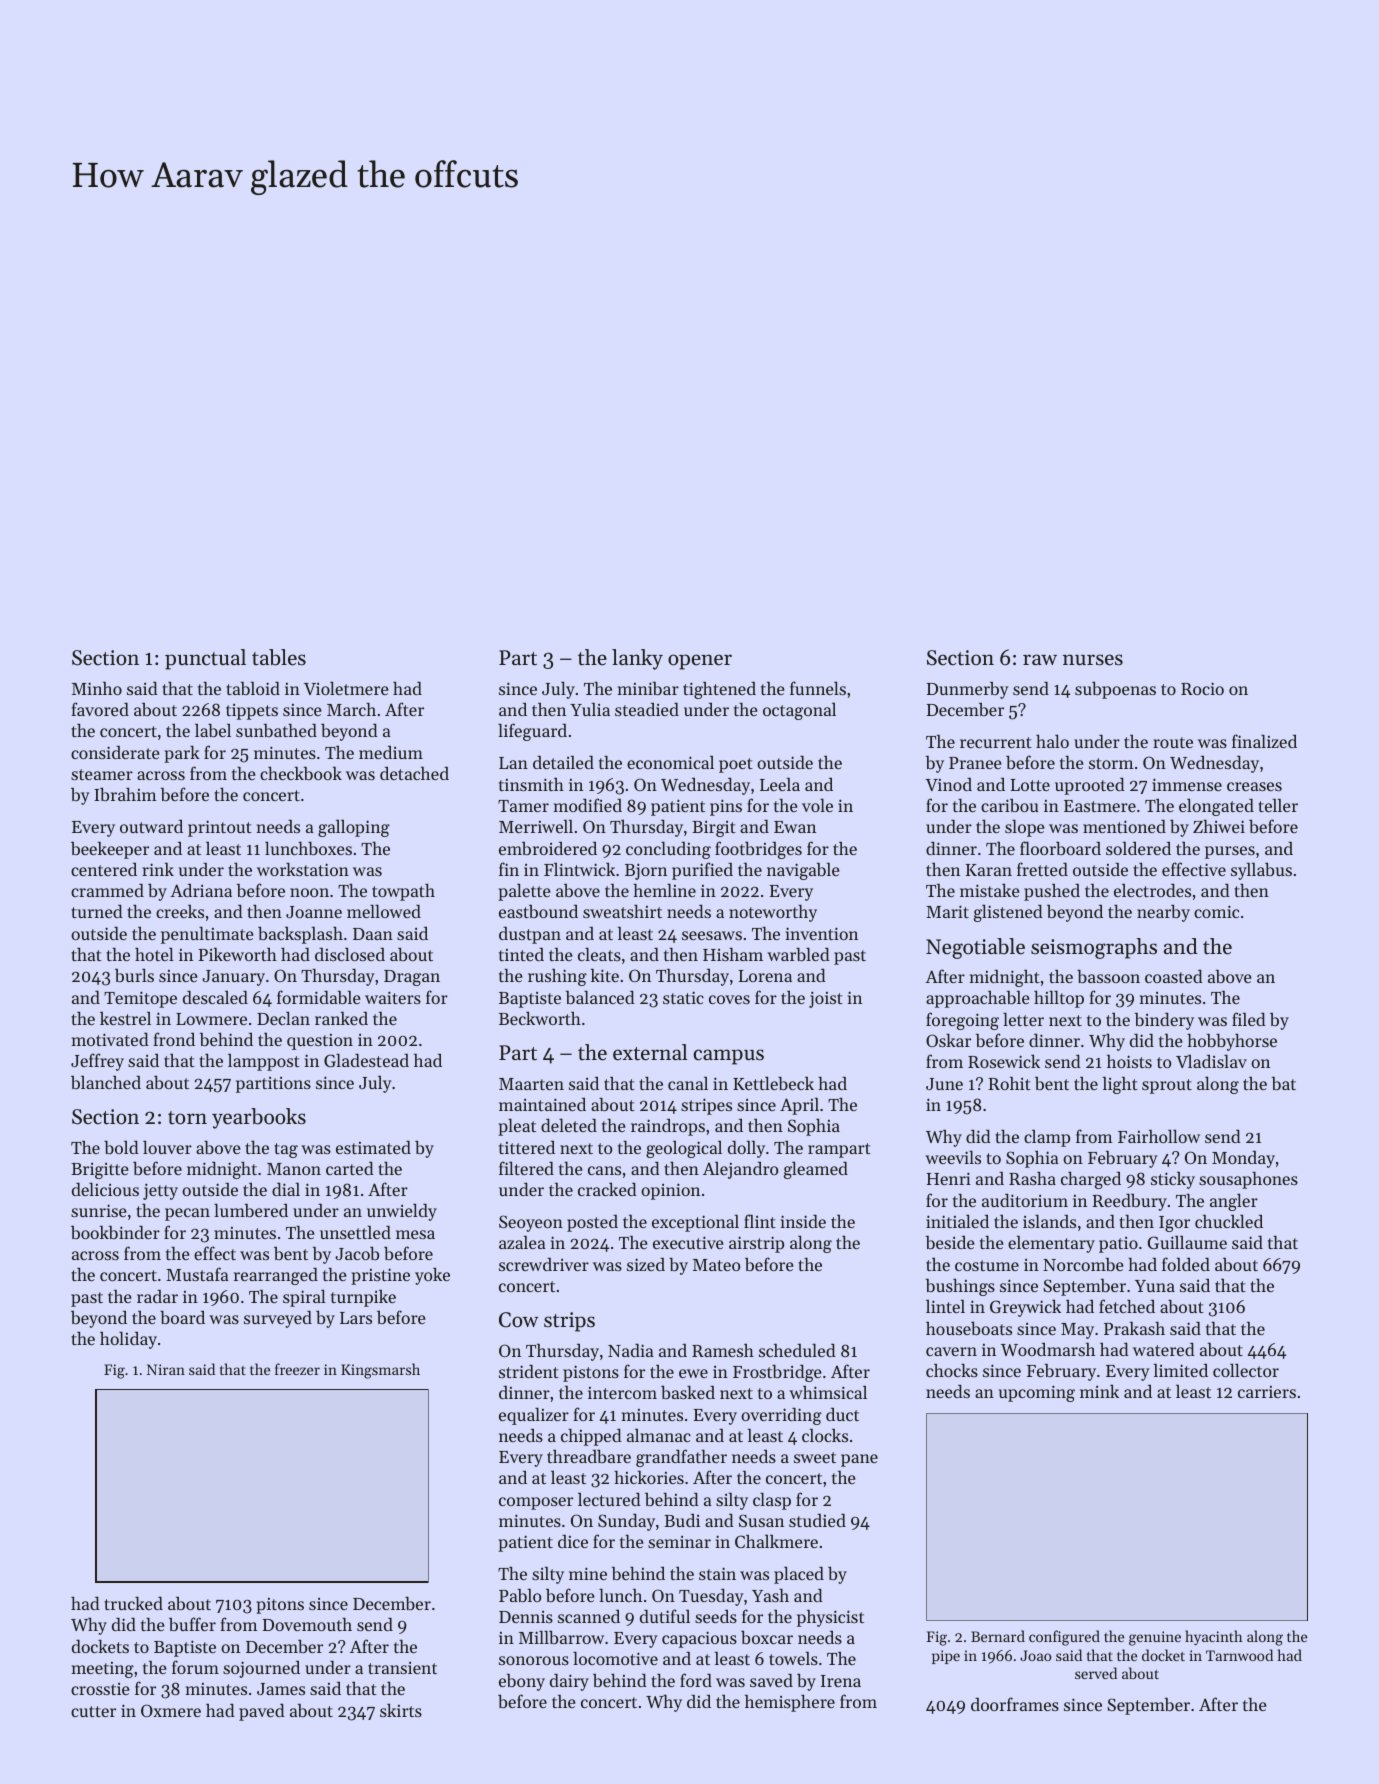 This screenshot has width=1379, height=1784. I want to click on detached, so click(414, 773).
